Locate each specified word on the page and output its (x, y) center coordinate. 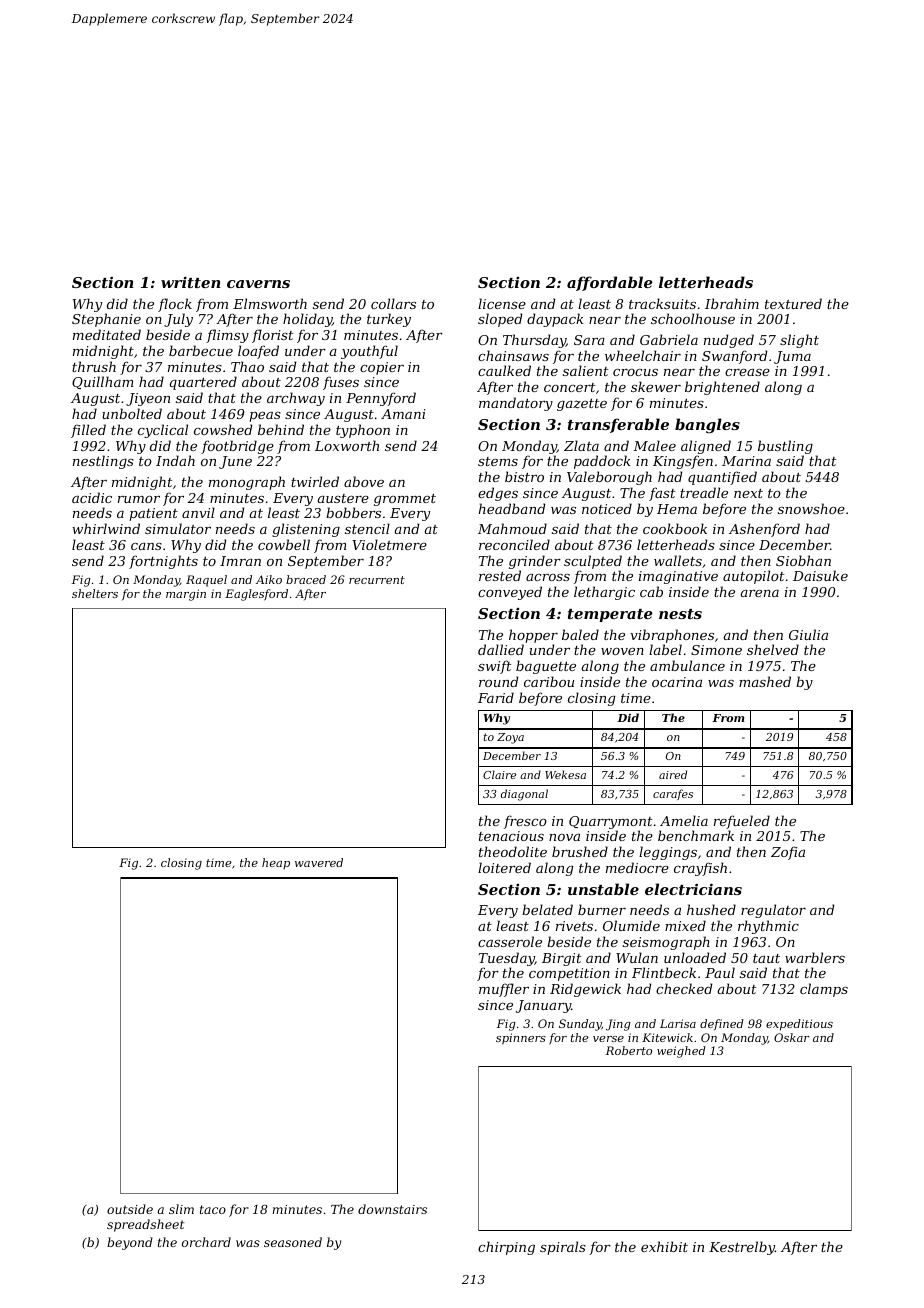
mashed (765, 681)
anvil (198, 512)
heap (276, 863)
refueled (742, 822)
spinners (521, 1039)
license (502, 303)
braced (306, 579)
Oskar (791, 1037)
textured (793, 303)
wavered (319, 862)
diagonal (524, 795)
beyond (130, 1243)
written (191, 282)
